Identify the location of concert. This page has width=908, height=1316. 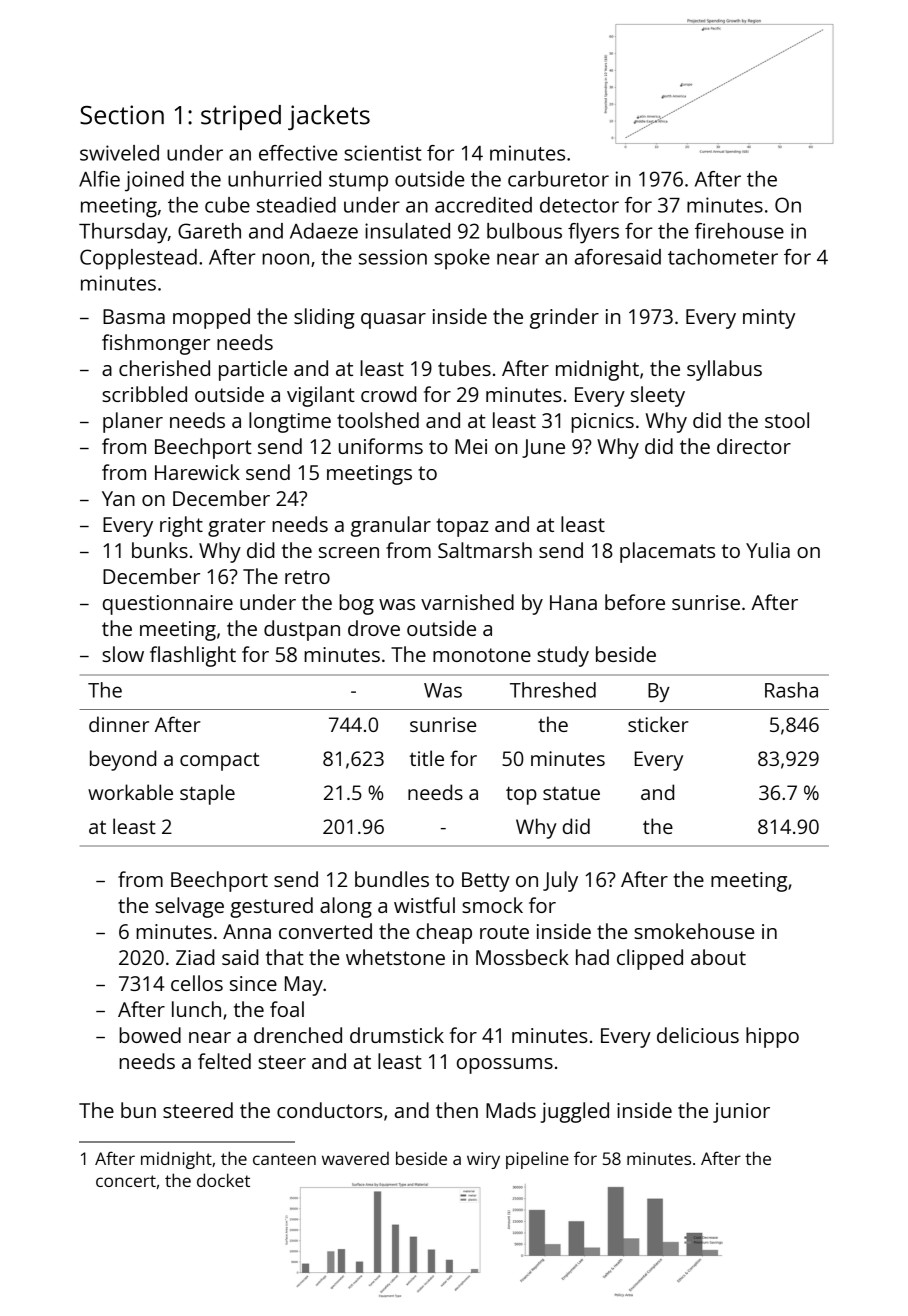
(126, 1181).
